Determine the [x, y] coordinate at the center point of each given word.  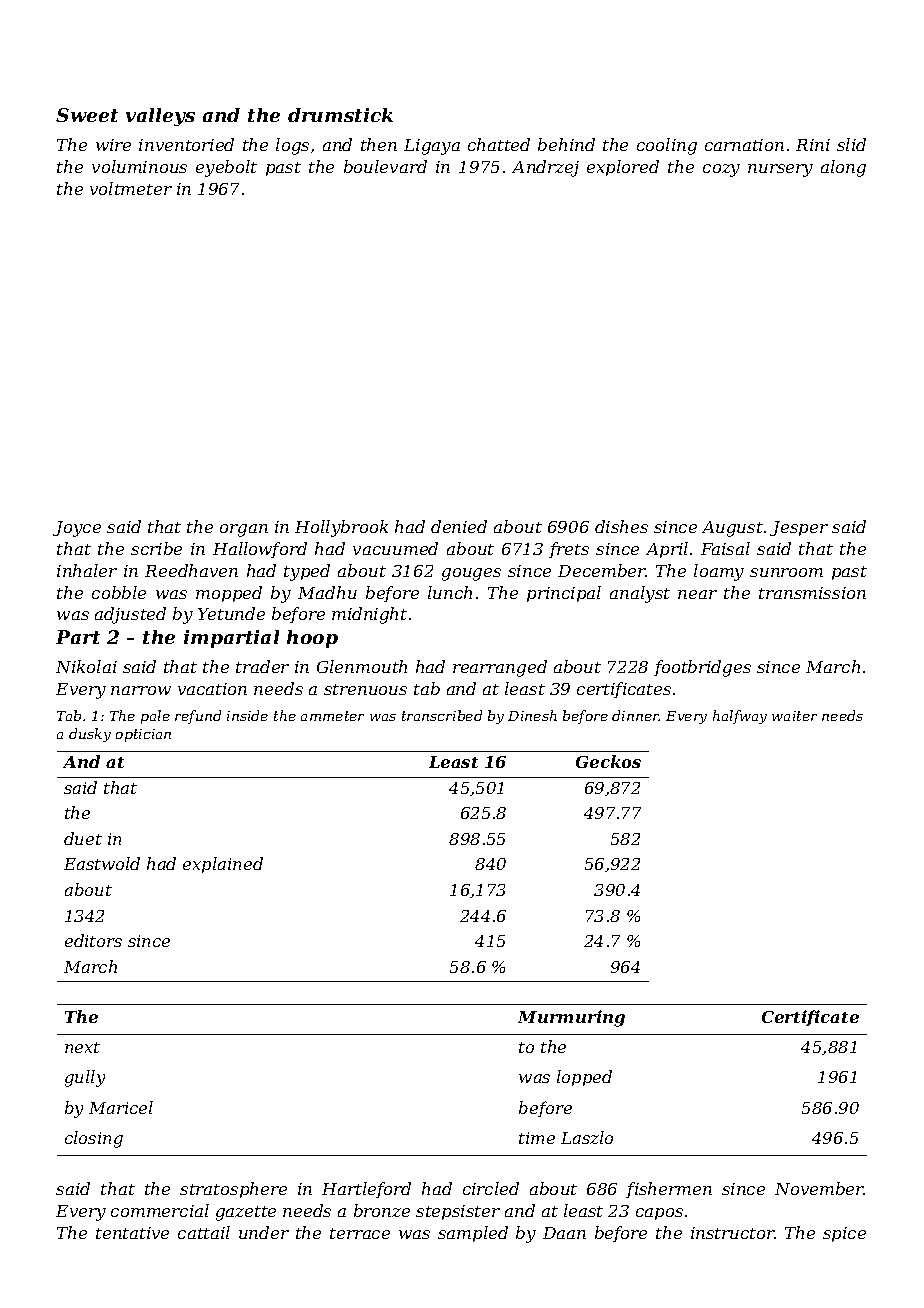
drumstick [340, 115]
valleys [160, 117]
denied [459, 526]
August [732, 529]
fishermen [669, 1190]
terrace [360, 1233]
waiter [794, 716]
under [264, 1232]
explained [223, 865]
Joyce [77, 529]
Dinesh [532, 715]
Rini [813, 145]
